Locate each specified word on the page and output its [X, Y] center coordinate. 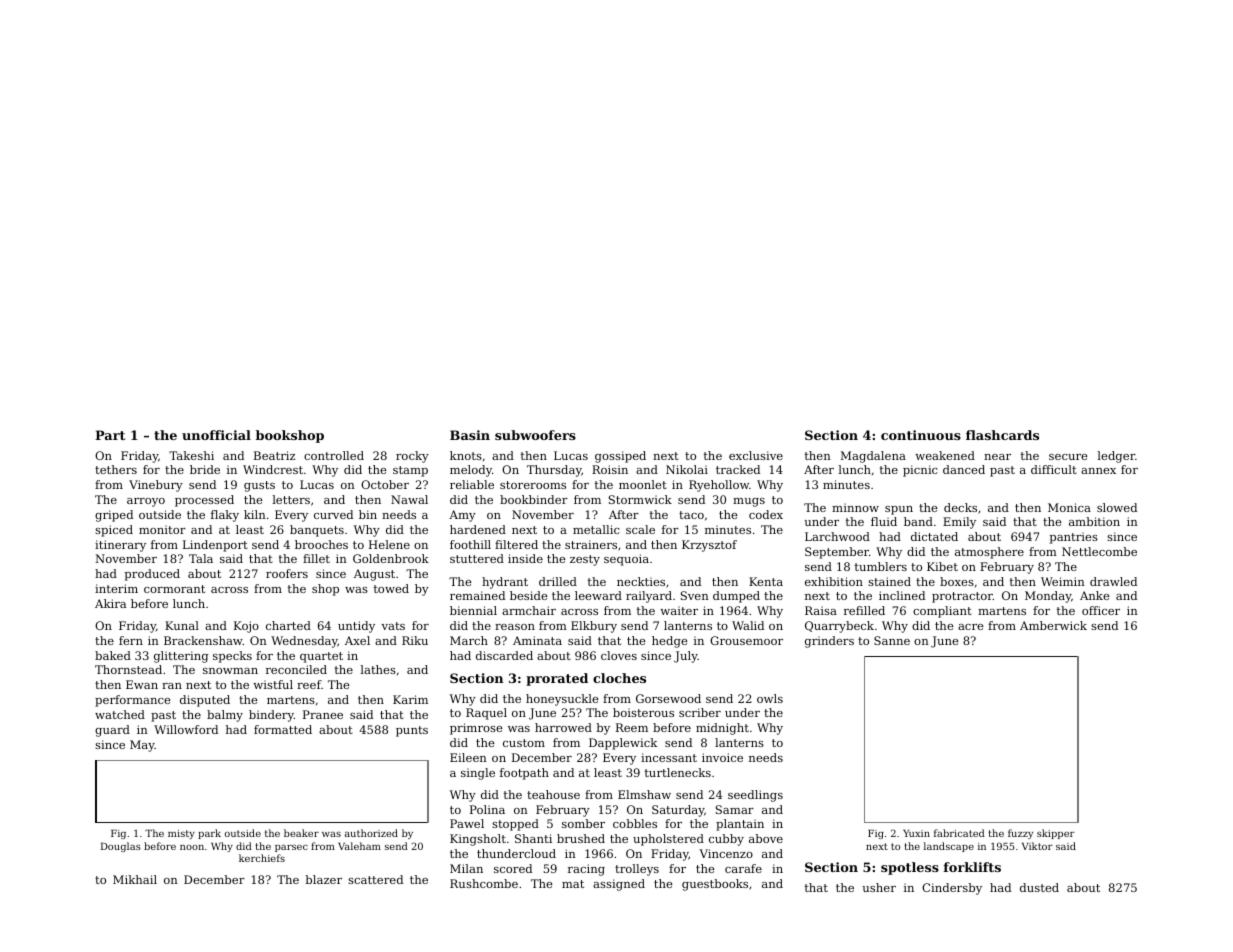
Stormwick [640, 499]
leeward [598, 595]
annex [1098, 471]
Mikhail [135, 879]
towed [391, 588]
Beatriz [274, 455]
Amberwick [1053, 625]
